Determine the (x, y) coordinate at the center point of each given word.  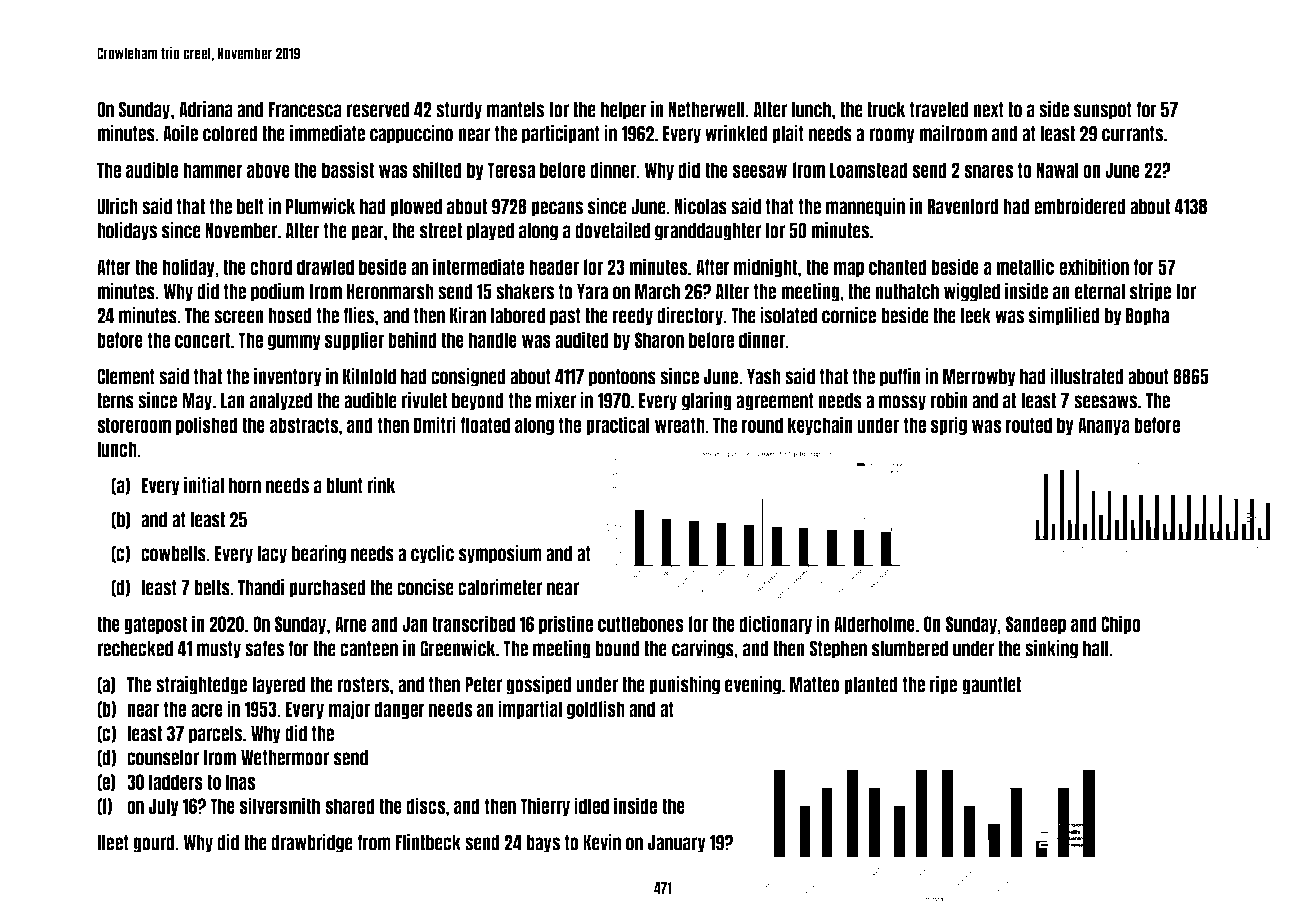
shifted (437, 169)
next (988, 110)
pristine (566, 624)
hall (1096, 649)
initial (204, 485)
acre (207, 710)
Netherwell (706, 110)
